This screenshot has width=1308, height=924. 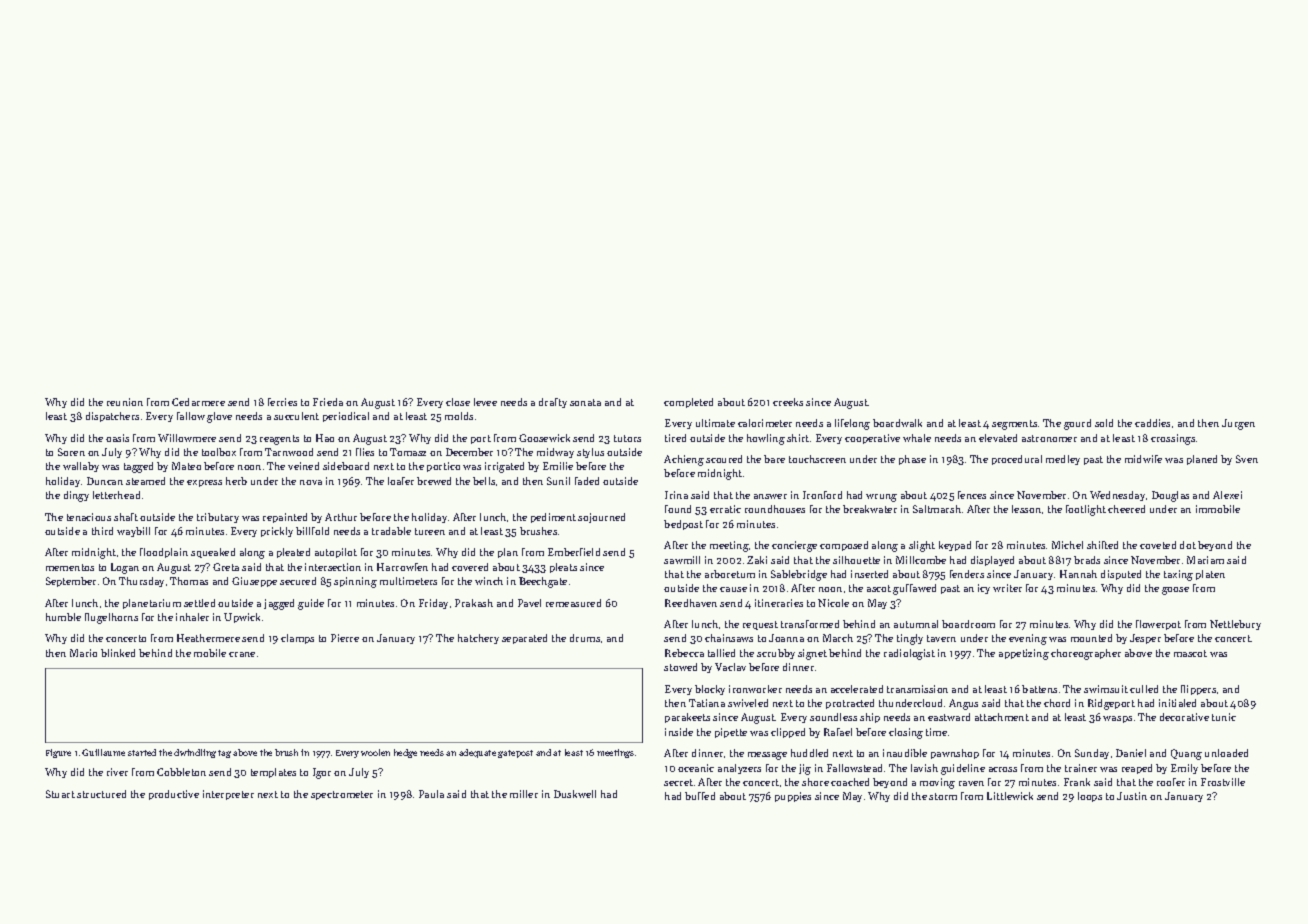 What do you see at coordinates (228, 795) in the screenshot?
I see `interpreter` at bounding box center [228, 795].
